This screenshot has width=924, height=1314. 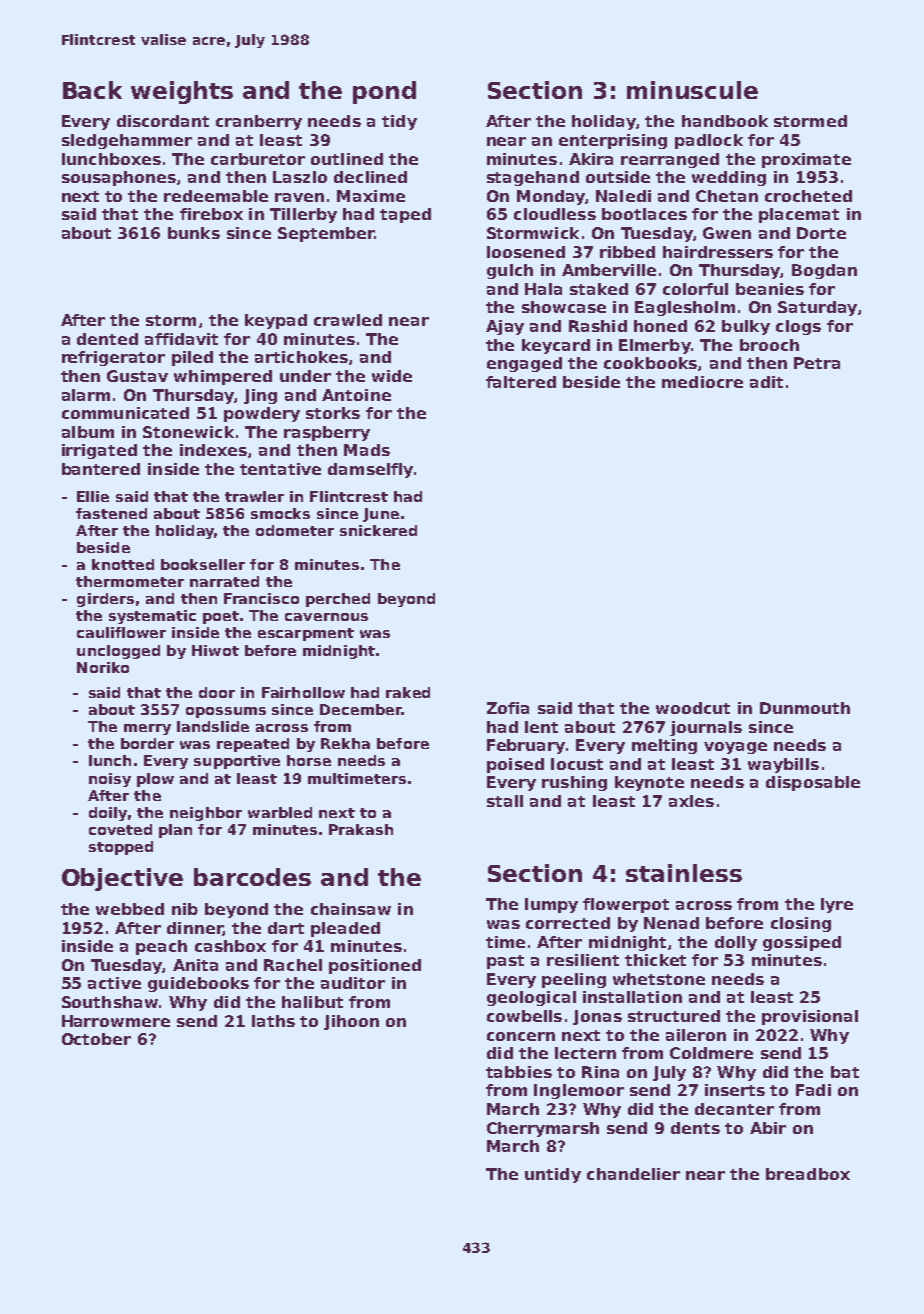 What do you see at coordinates (684, 873) in the screenshot?
I see `stainless` at bounding box center [684, 873].
